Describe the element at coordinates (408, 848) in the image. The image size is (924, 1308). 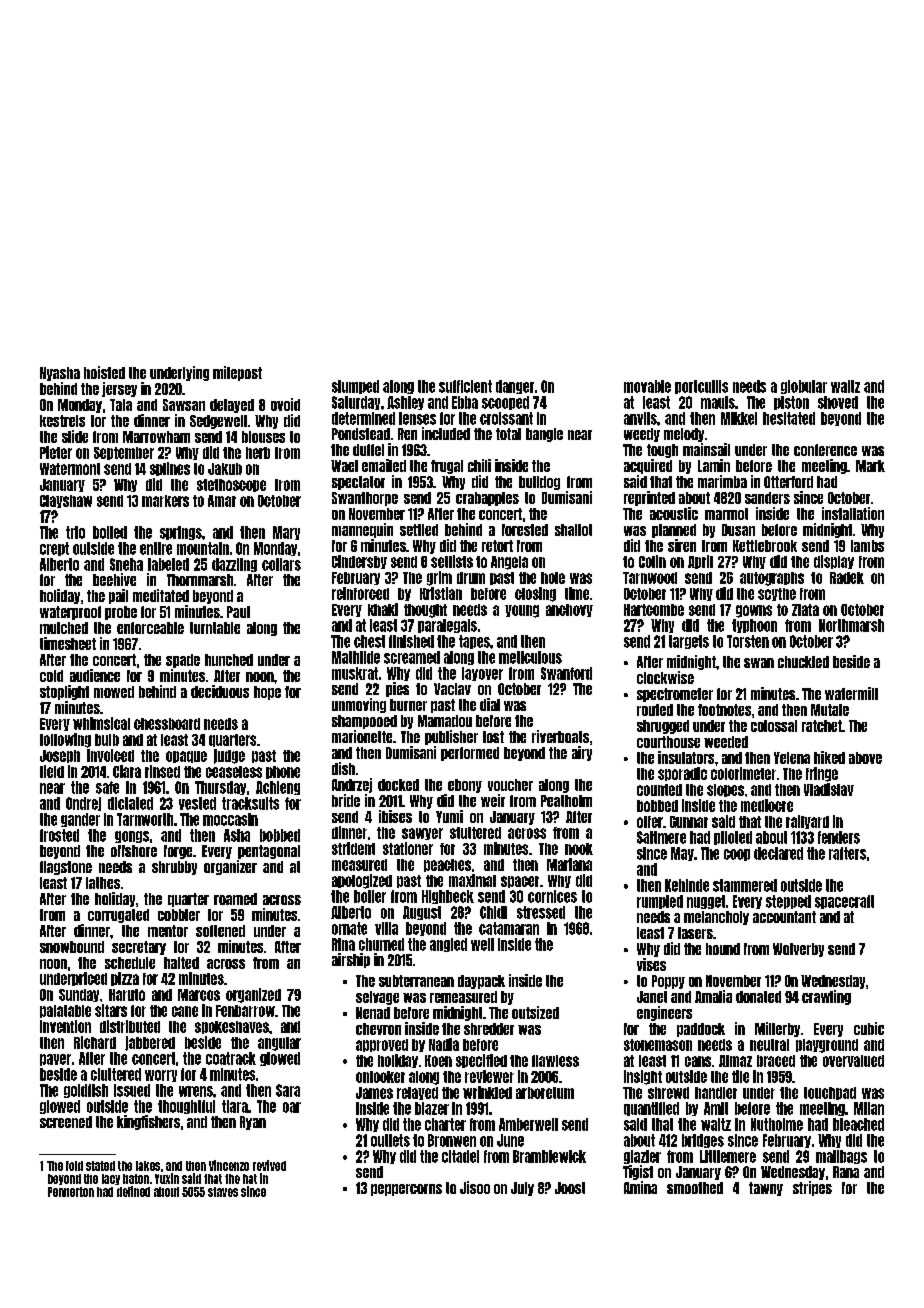
I see `stationer` at that location.
